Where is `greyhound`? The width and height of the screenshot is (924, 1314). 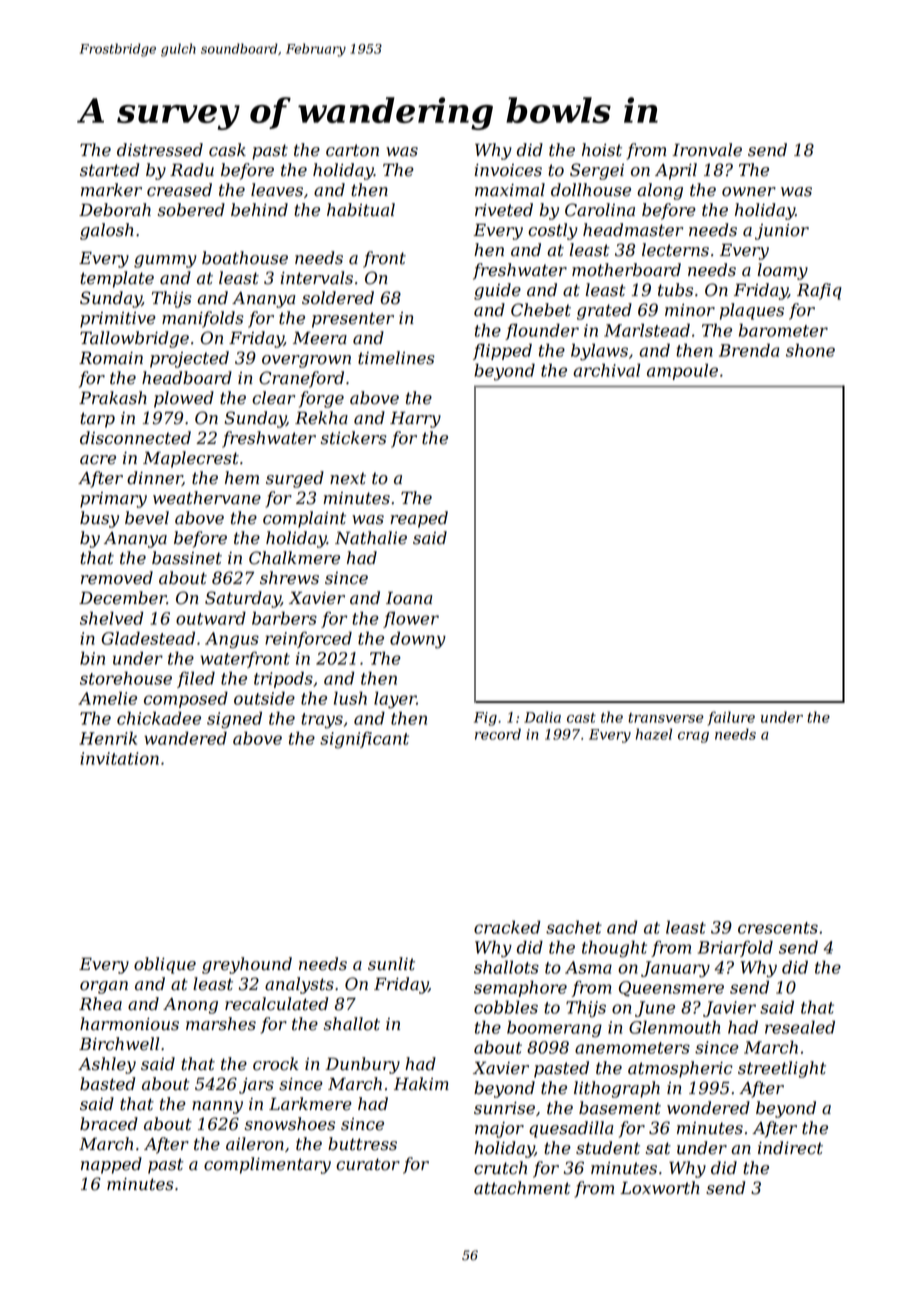 greyhound is located at coordinates (247, 965).
